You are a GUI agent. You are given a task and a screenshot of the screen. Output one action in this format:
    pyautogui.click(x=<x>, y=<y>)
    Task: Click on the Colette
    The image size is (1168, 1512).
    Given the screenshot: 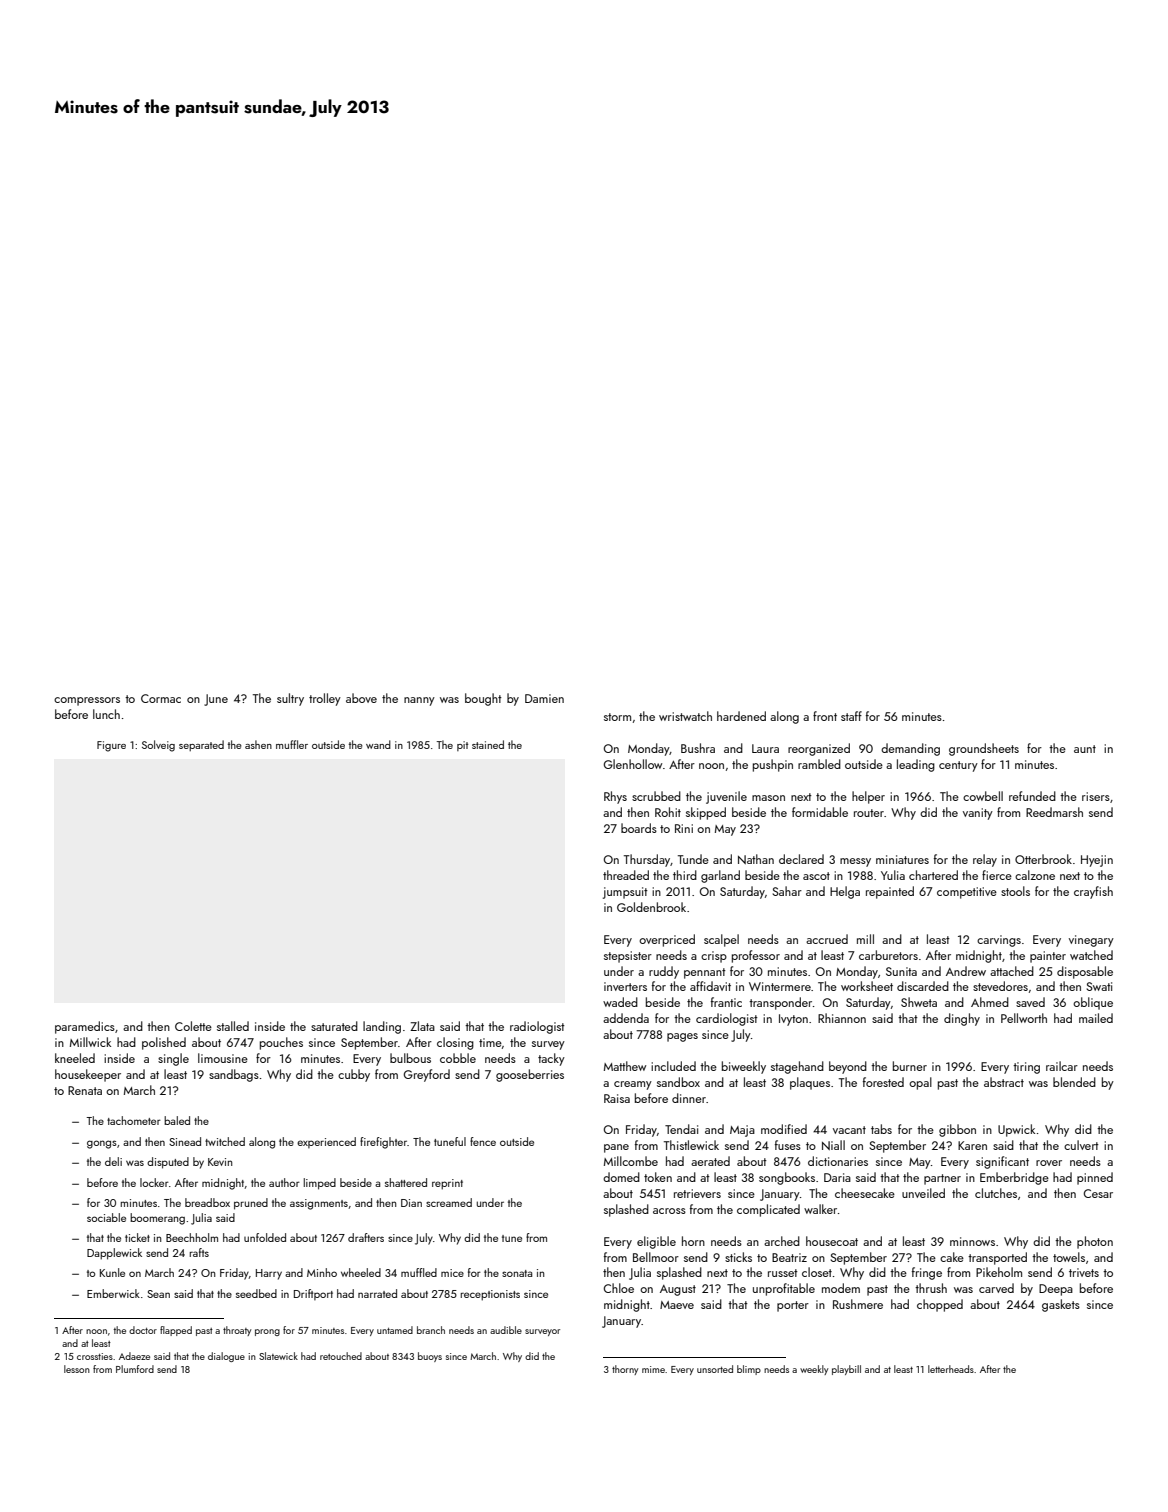 What is the action you would take?
    pyautogui.click(x=193, y=1026)
